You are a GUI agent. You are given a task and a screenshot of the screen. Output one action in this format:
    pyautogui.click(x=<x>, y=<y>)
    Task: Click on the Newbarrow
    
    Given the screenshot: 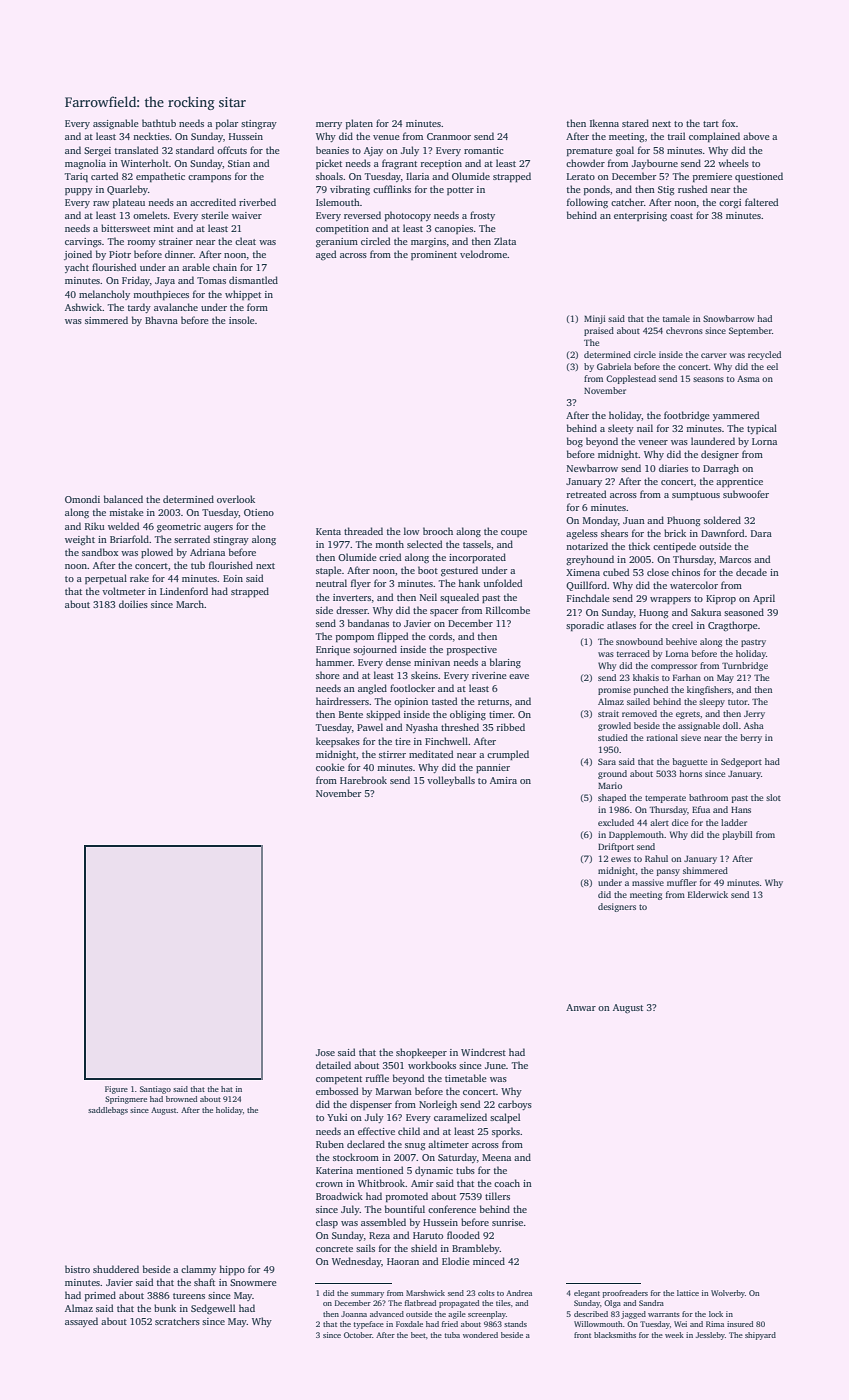 What is the action you would take?
    pyautogui.click(x=592, y=468)
